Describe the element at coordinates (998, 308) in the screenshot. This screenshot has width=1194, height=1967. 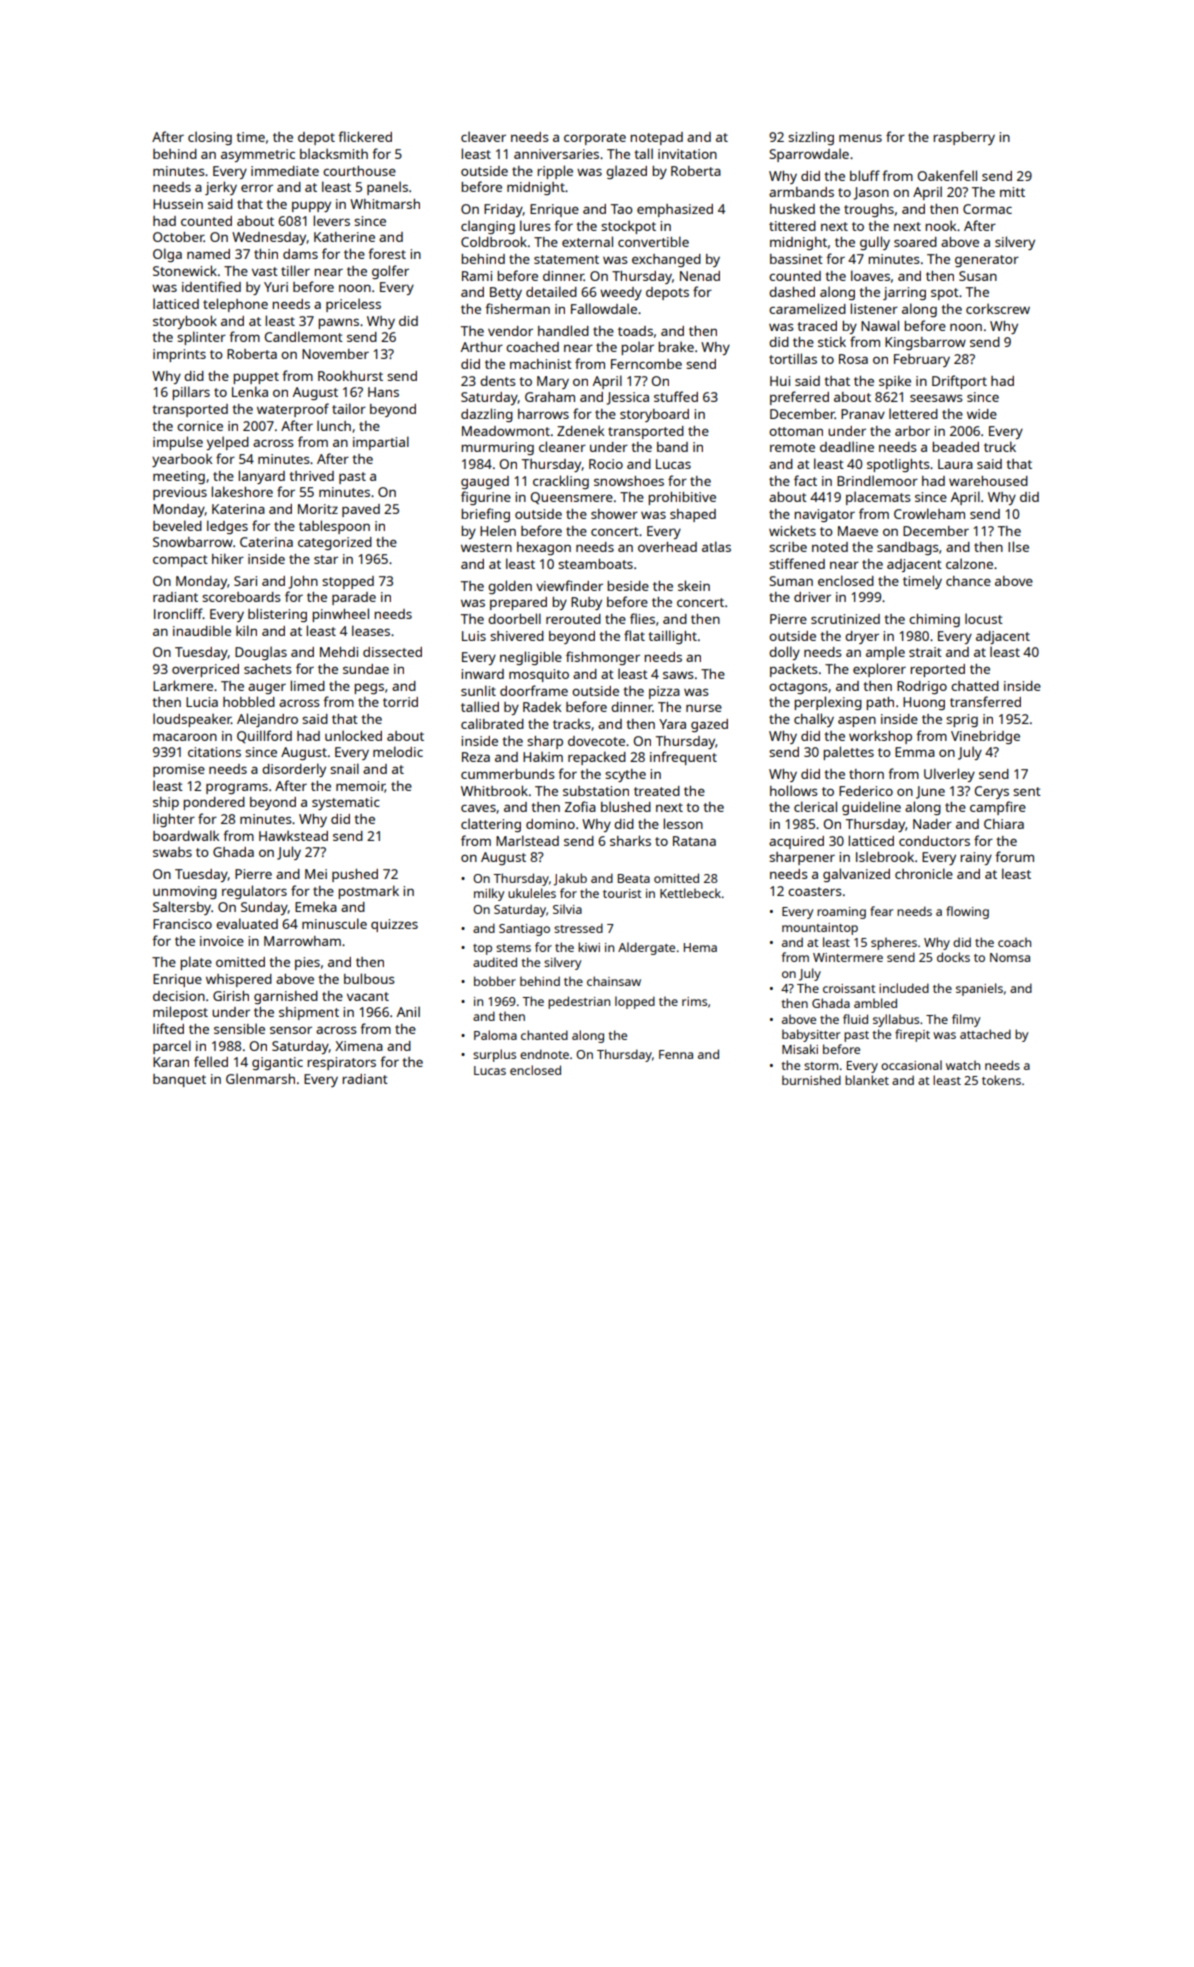
I see `corkscrew` at that location.
